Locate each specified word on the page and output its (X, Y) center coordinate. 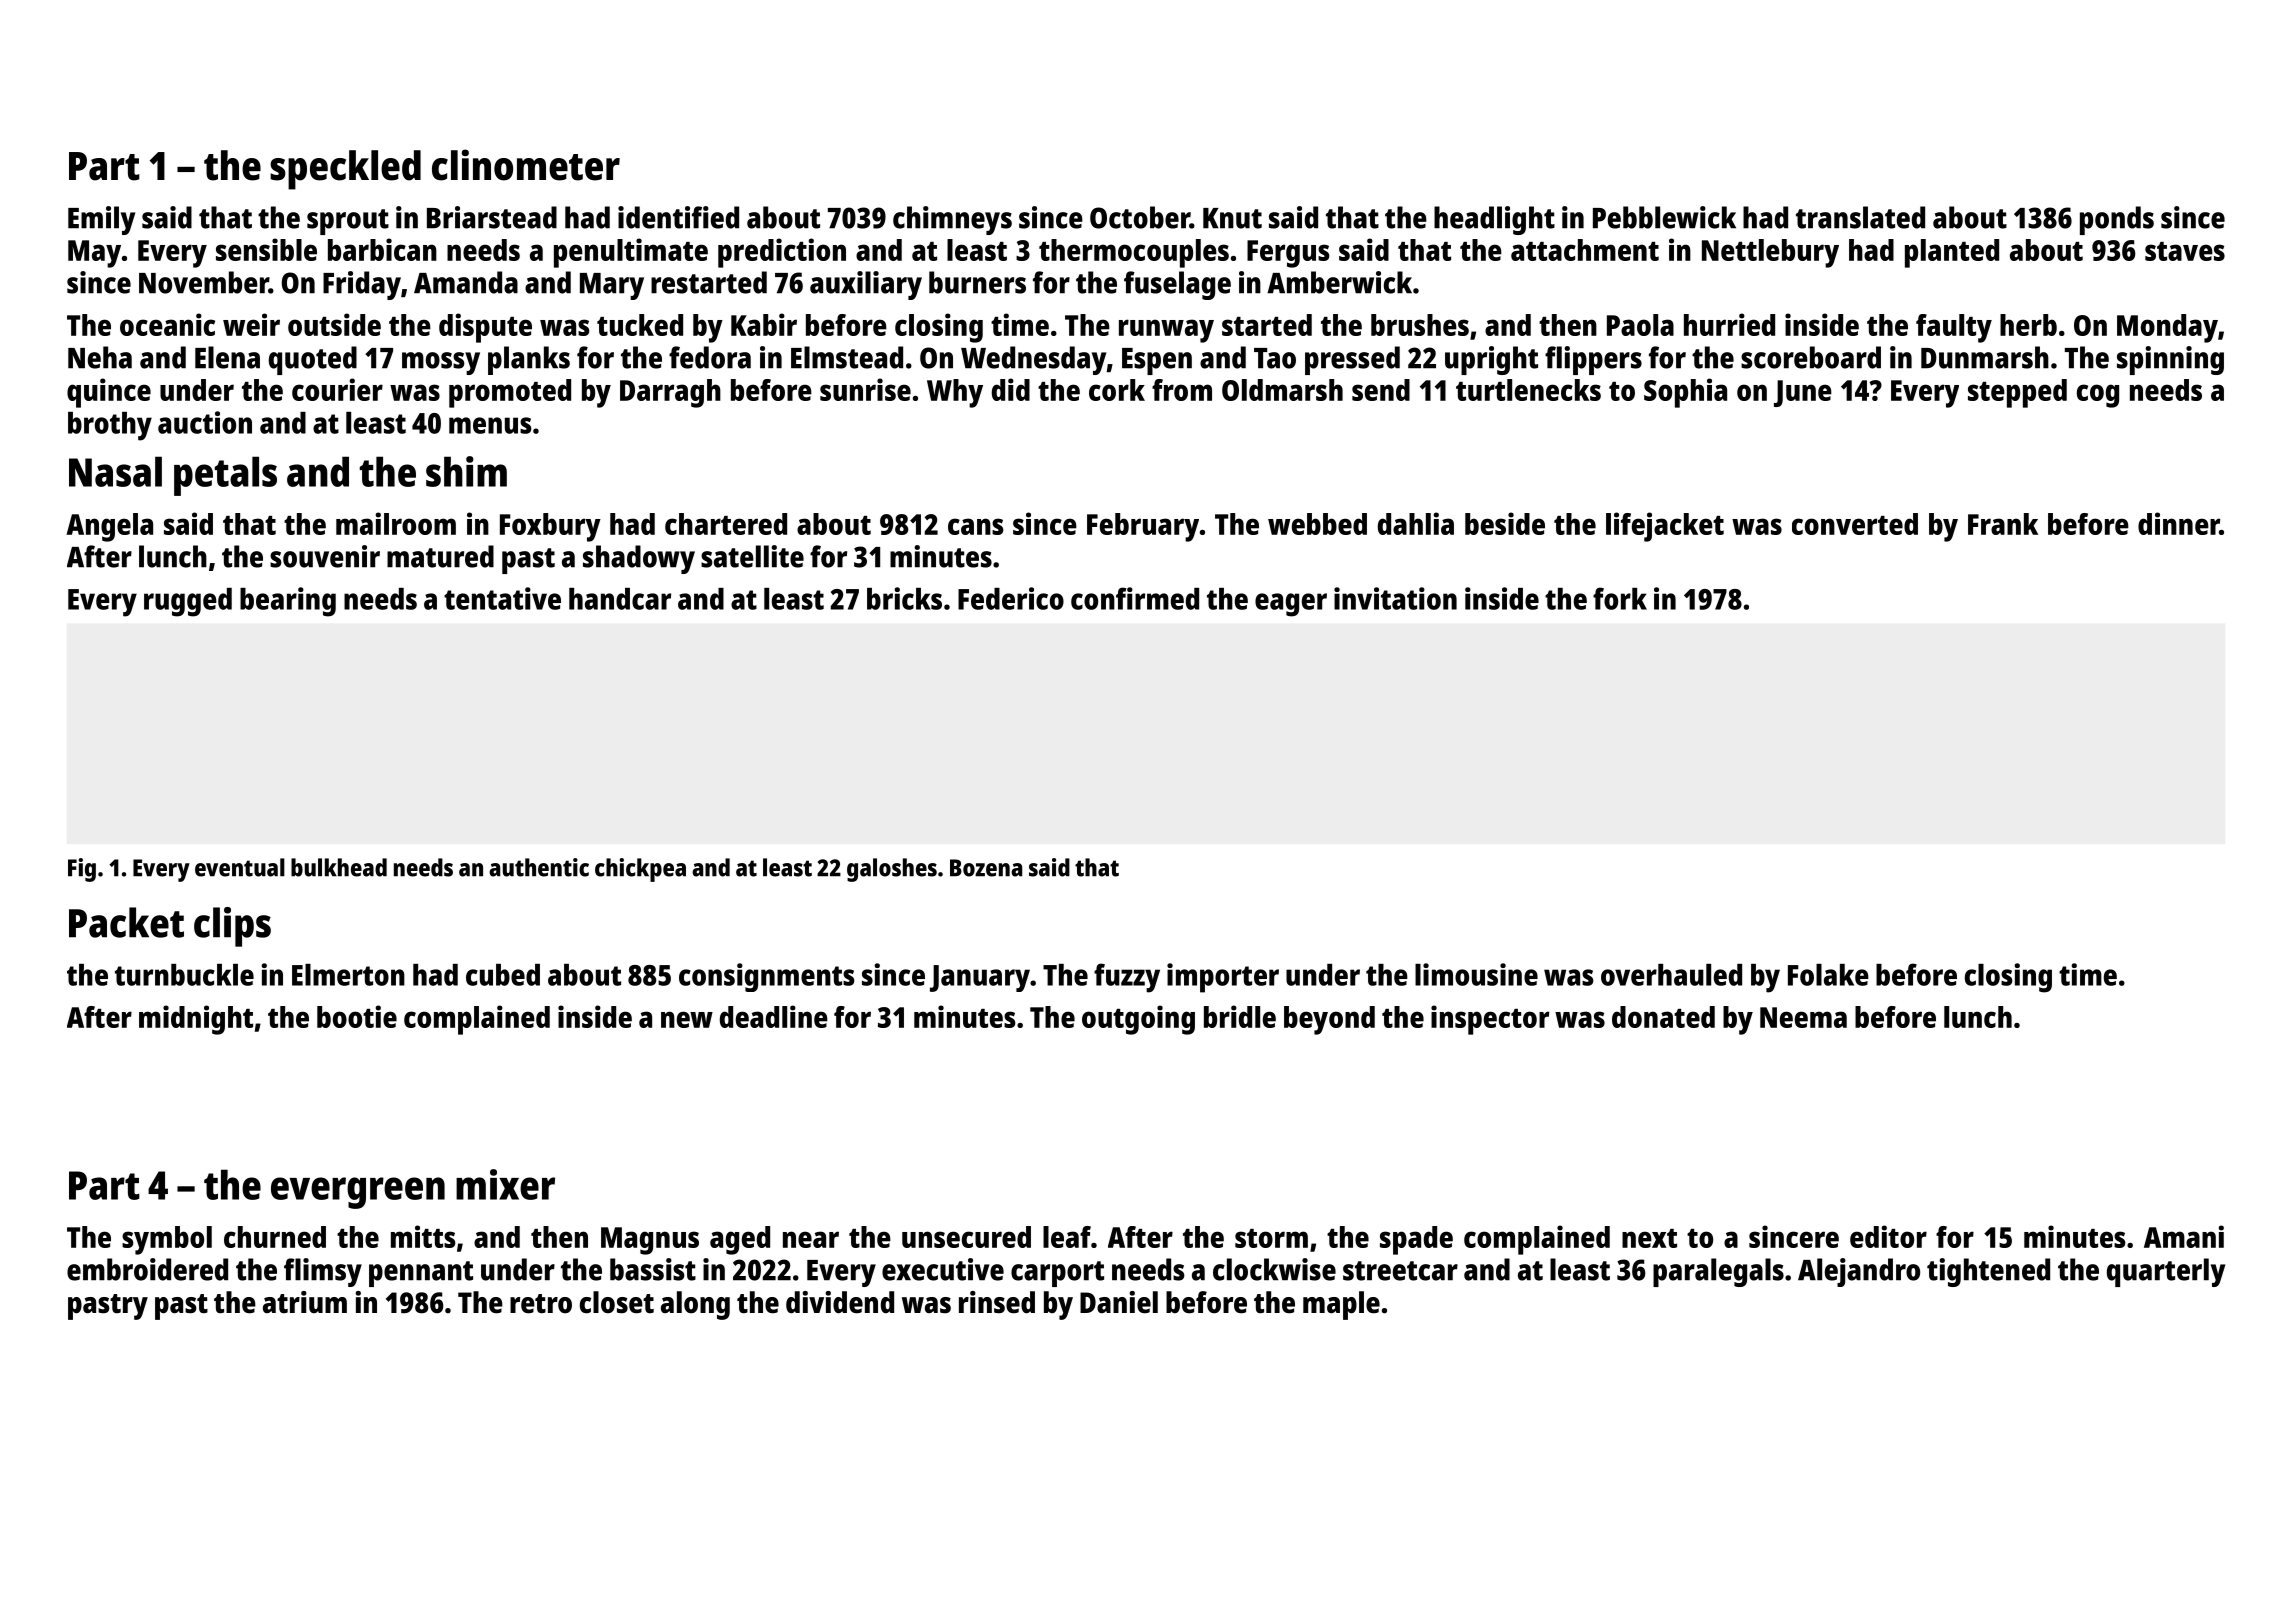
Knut (1232, 218)
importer (1223, 978)
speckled (345, 170)
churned (275, 1237)
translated (1860, 217)
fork (1620, 598)
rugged (188, 602)
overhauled (1671, 975)
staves (2185, 251)
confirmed (1135, 598)
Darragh (670, 393)
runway (1166, 331)
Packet (126, 922)
